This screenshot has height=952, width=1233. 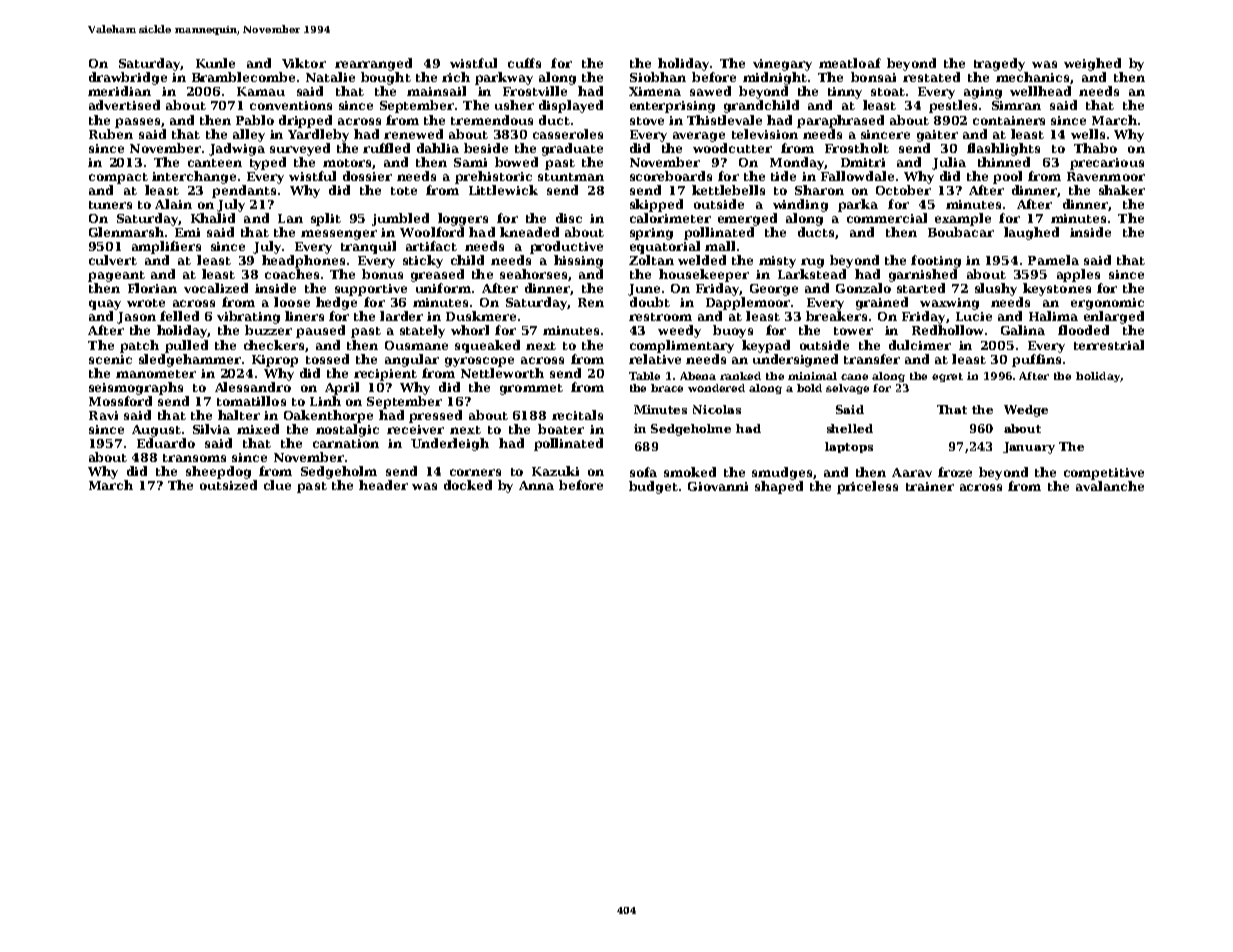 What do you see at coordinates (1036, 360) in the screenshot?
I see `puffins` at bounding box center [1036, 360].
